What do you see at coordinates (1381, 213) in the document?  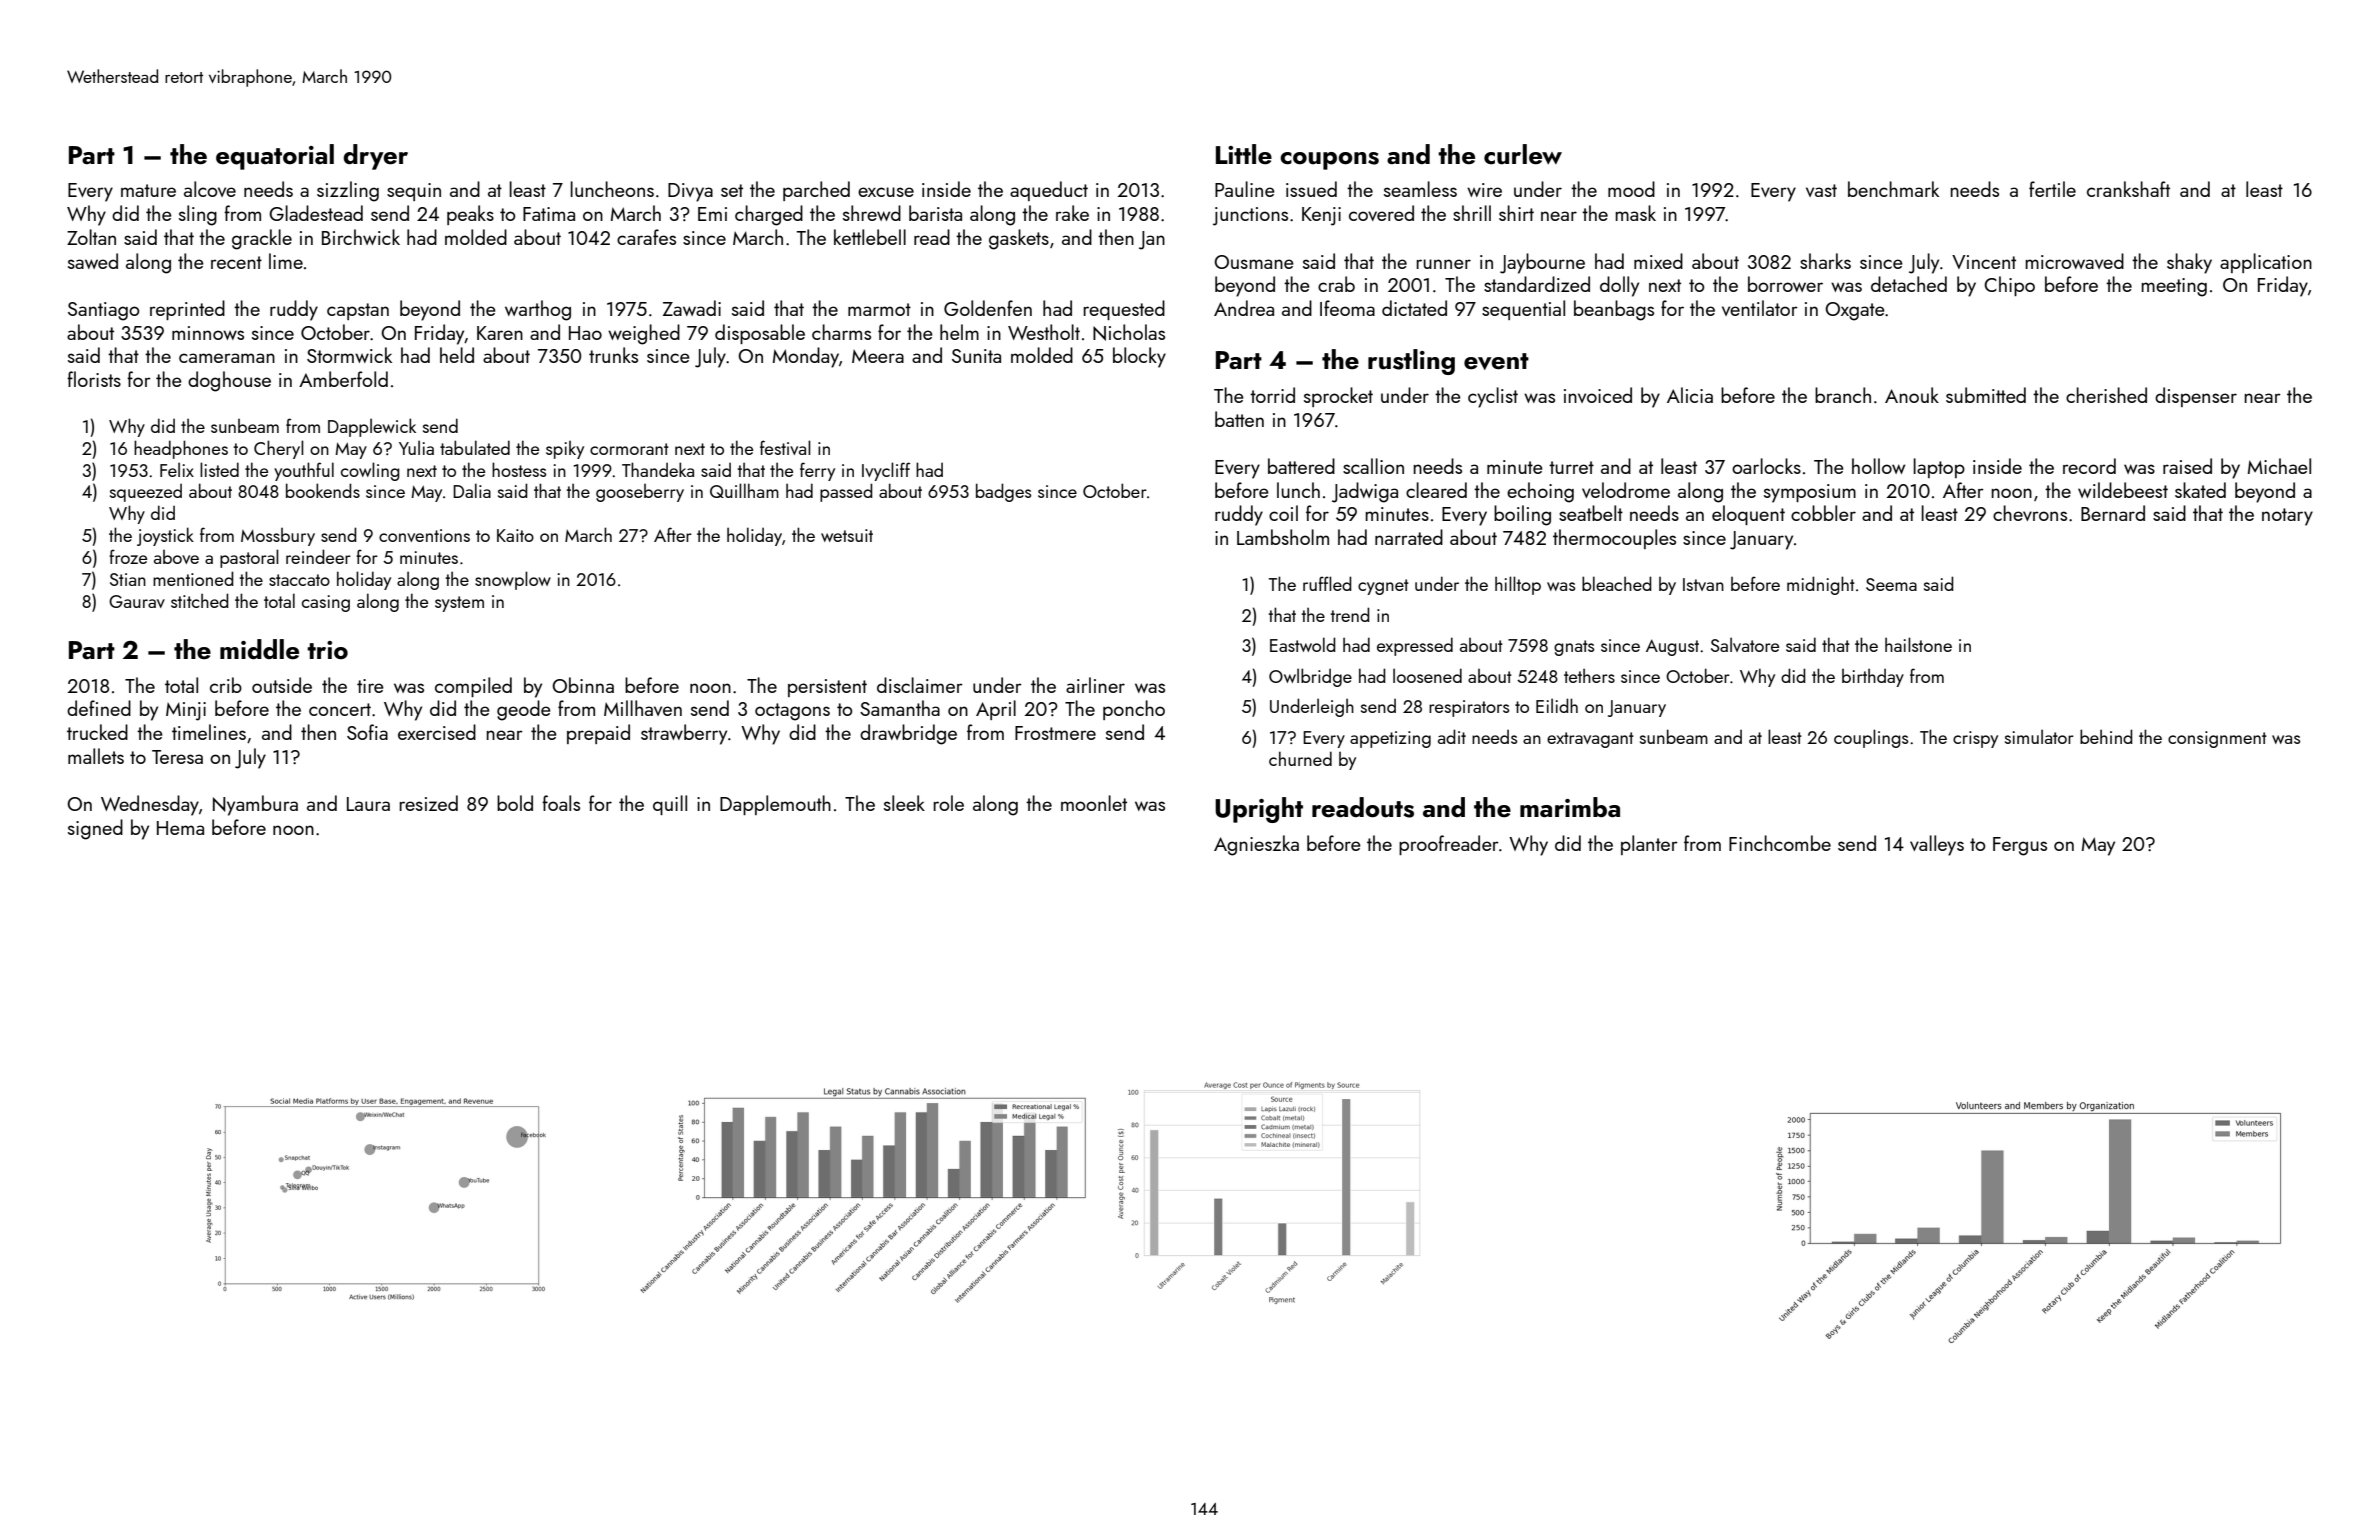 I see `covered` at bounding box center [1381, 213].
